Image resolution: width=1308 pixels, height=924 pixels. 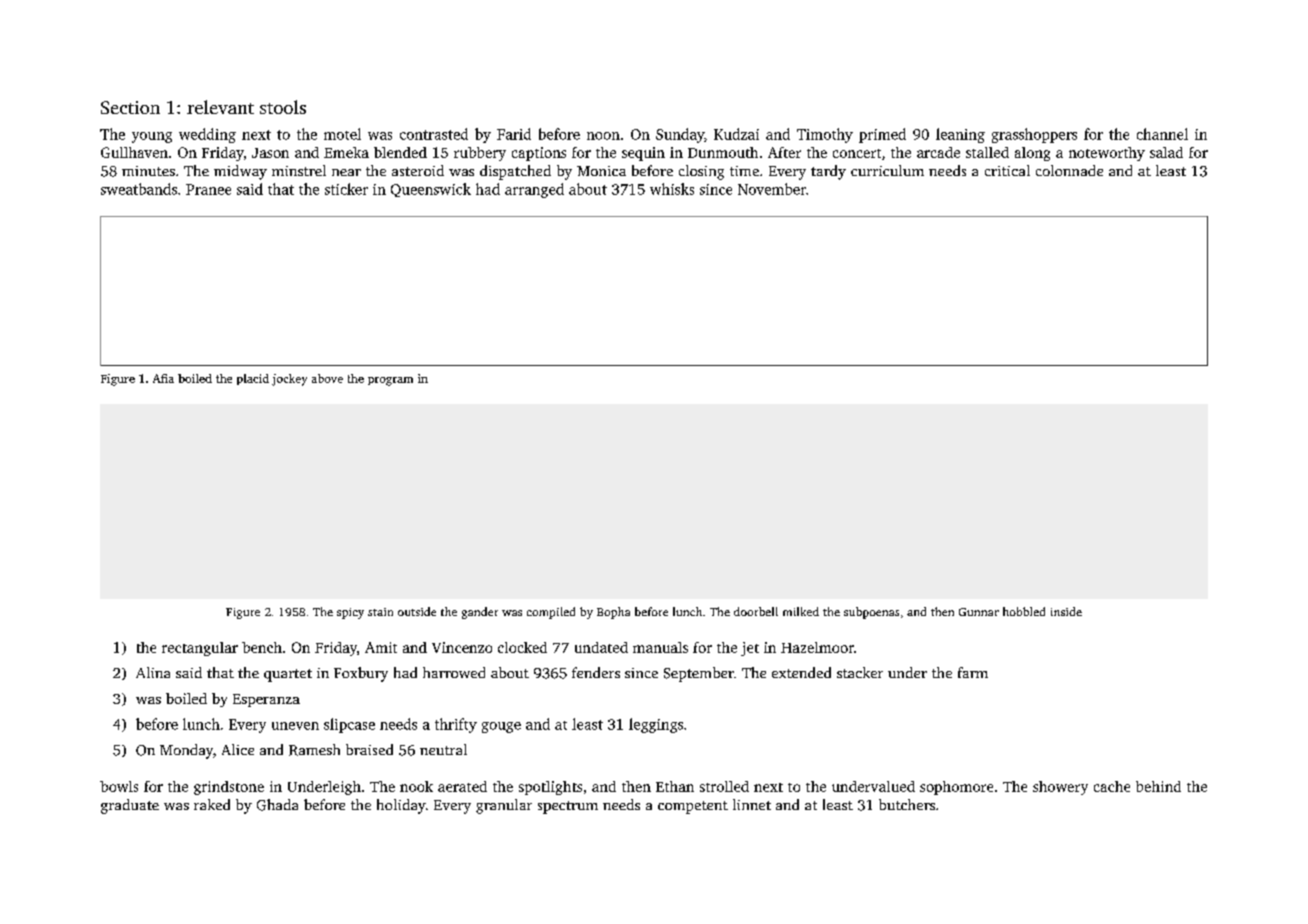 I want to click on Monday, so click(x=186, y=751).
